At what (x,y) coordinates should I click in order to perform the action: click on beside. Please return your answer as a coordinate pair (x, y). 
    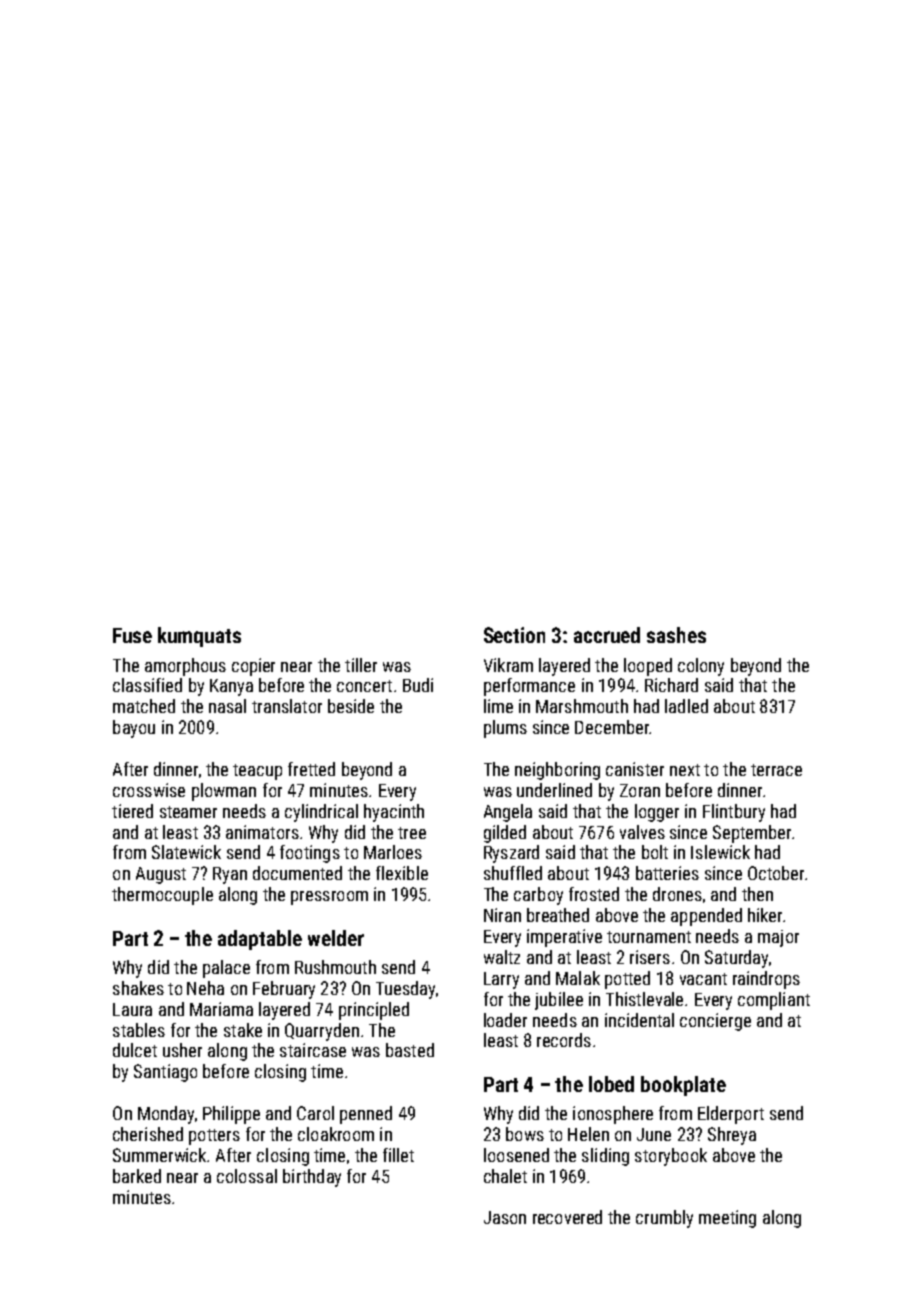
    Looking at the image, I should click on (351, 706).
